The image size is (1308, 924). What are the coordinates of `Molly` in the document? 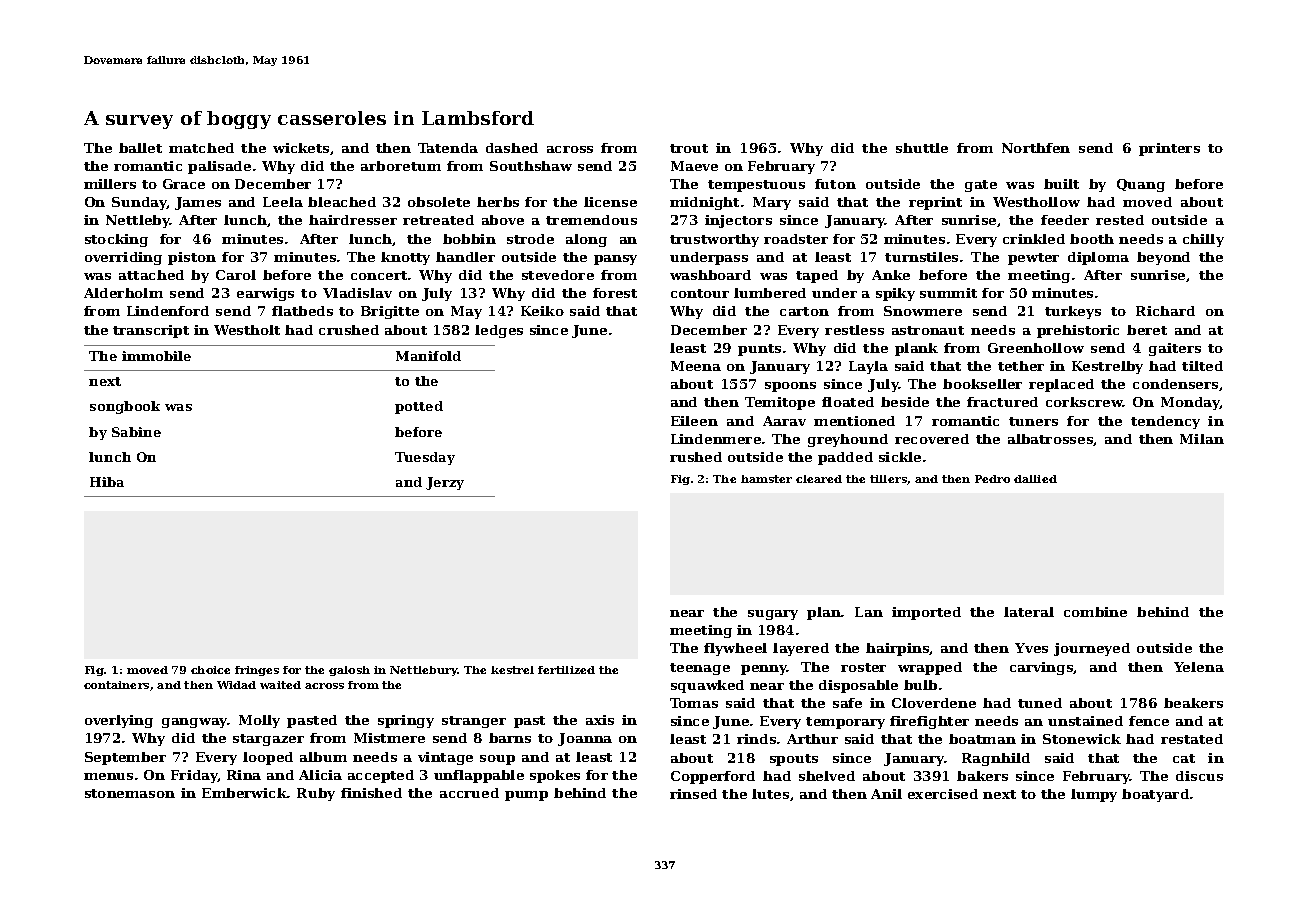 It's located at (259, 721).
